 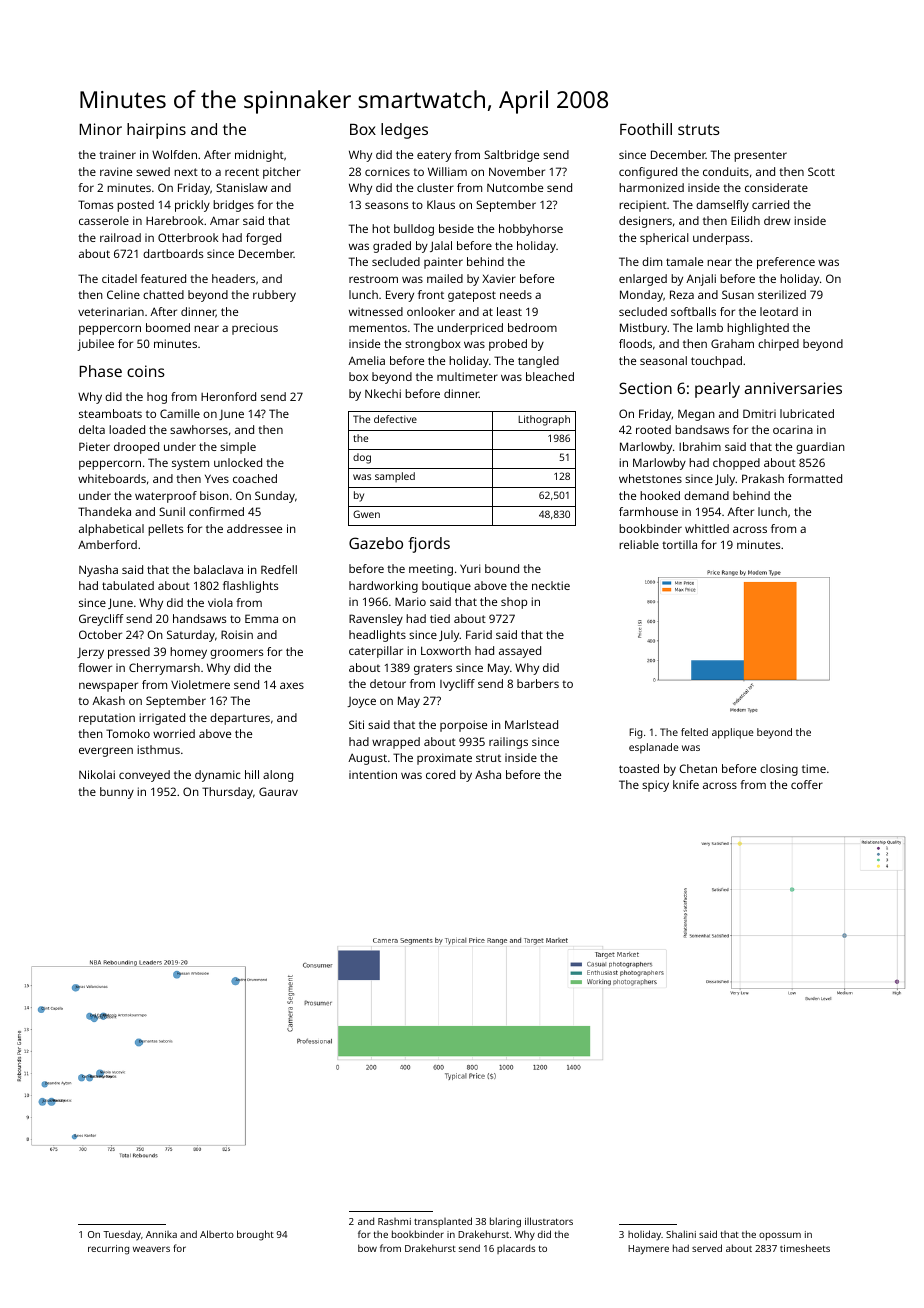 I want to click on esplanade, so click(x=654, y=748).
